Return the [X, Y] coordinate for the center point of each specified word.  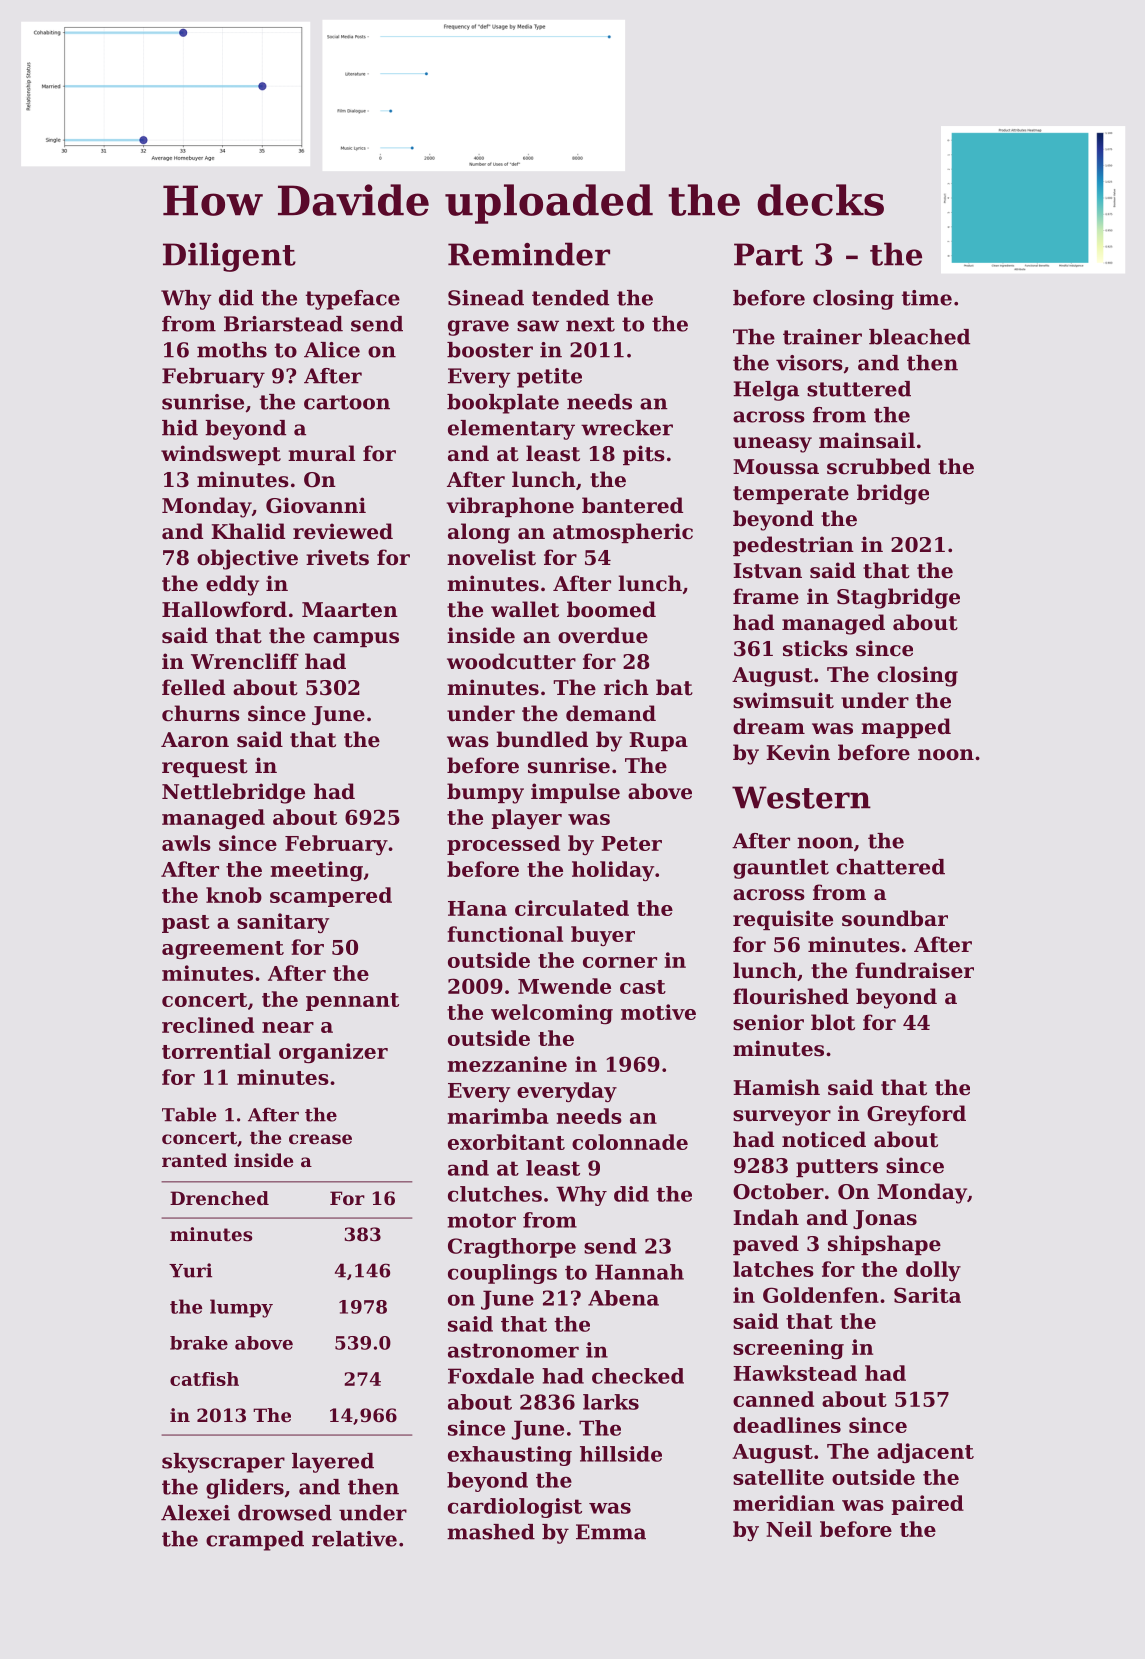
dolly [933, 1271]
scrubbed [879, 466]
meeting [317, 871]
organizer [333, 1053]
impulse [575, 793]
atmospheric [623, 533]
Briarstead [283, 324]
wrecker [627, 428]
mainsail [867, 440]
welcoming [552, 1014]
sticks [815, 648]
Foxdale [491, 1376]
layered [333, 1463]
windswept [221, 455]
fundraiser [914, 970]
